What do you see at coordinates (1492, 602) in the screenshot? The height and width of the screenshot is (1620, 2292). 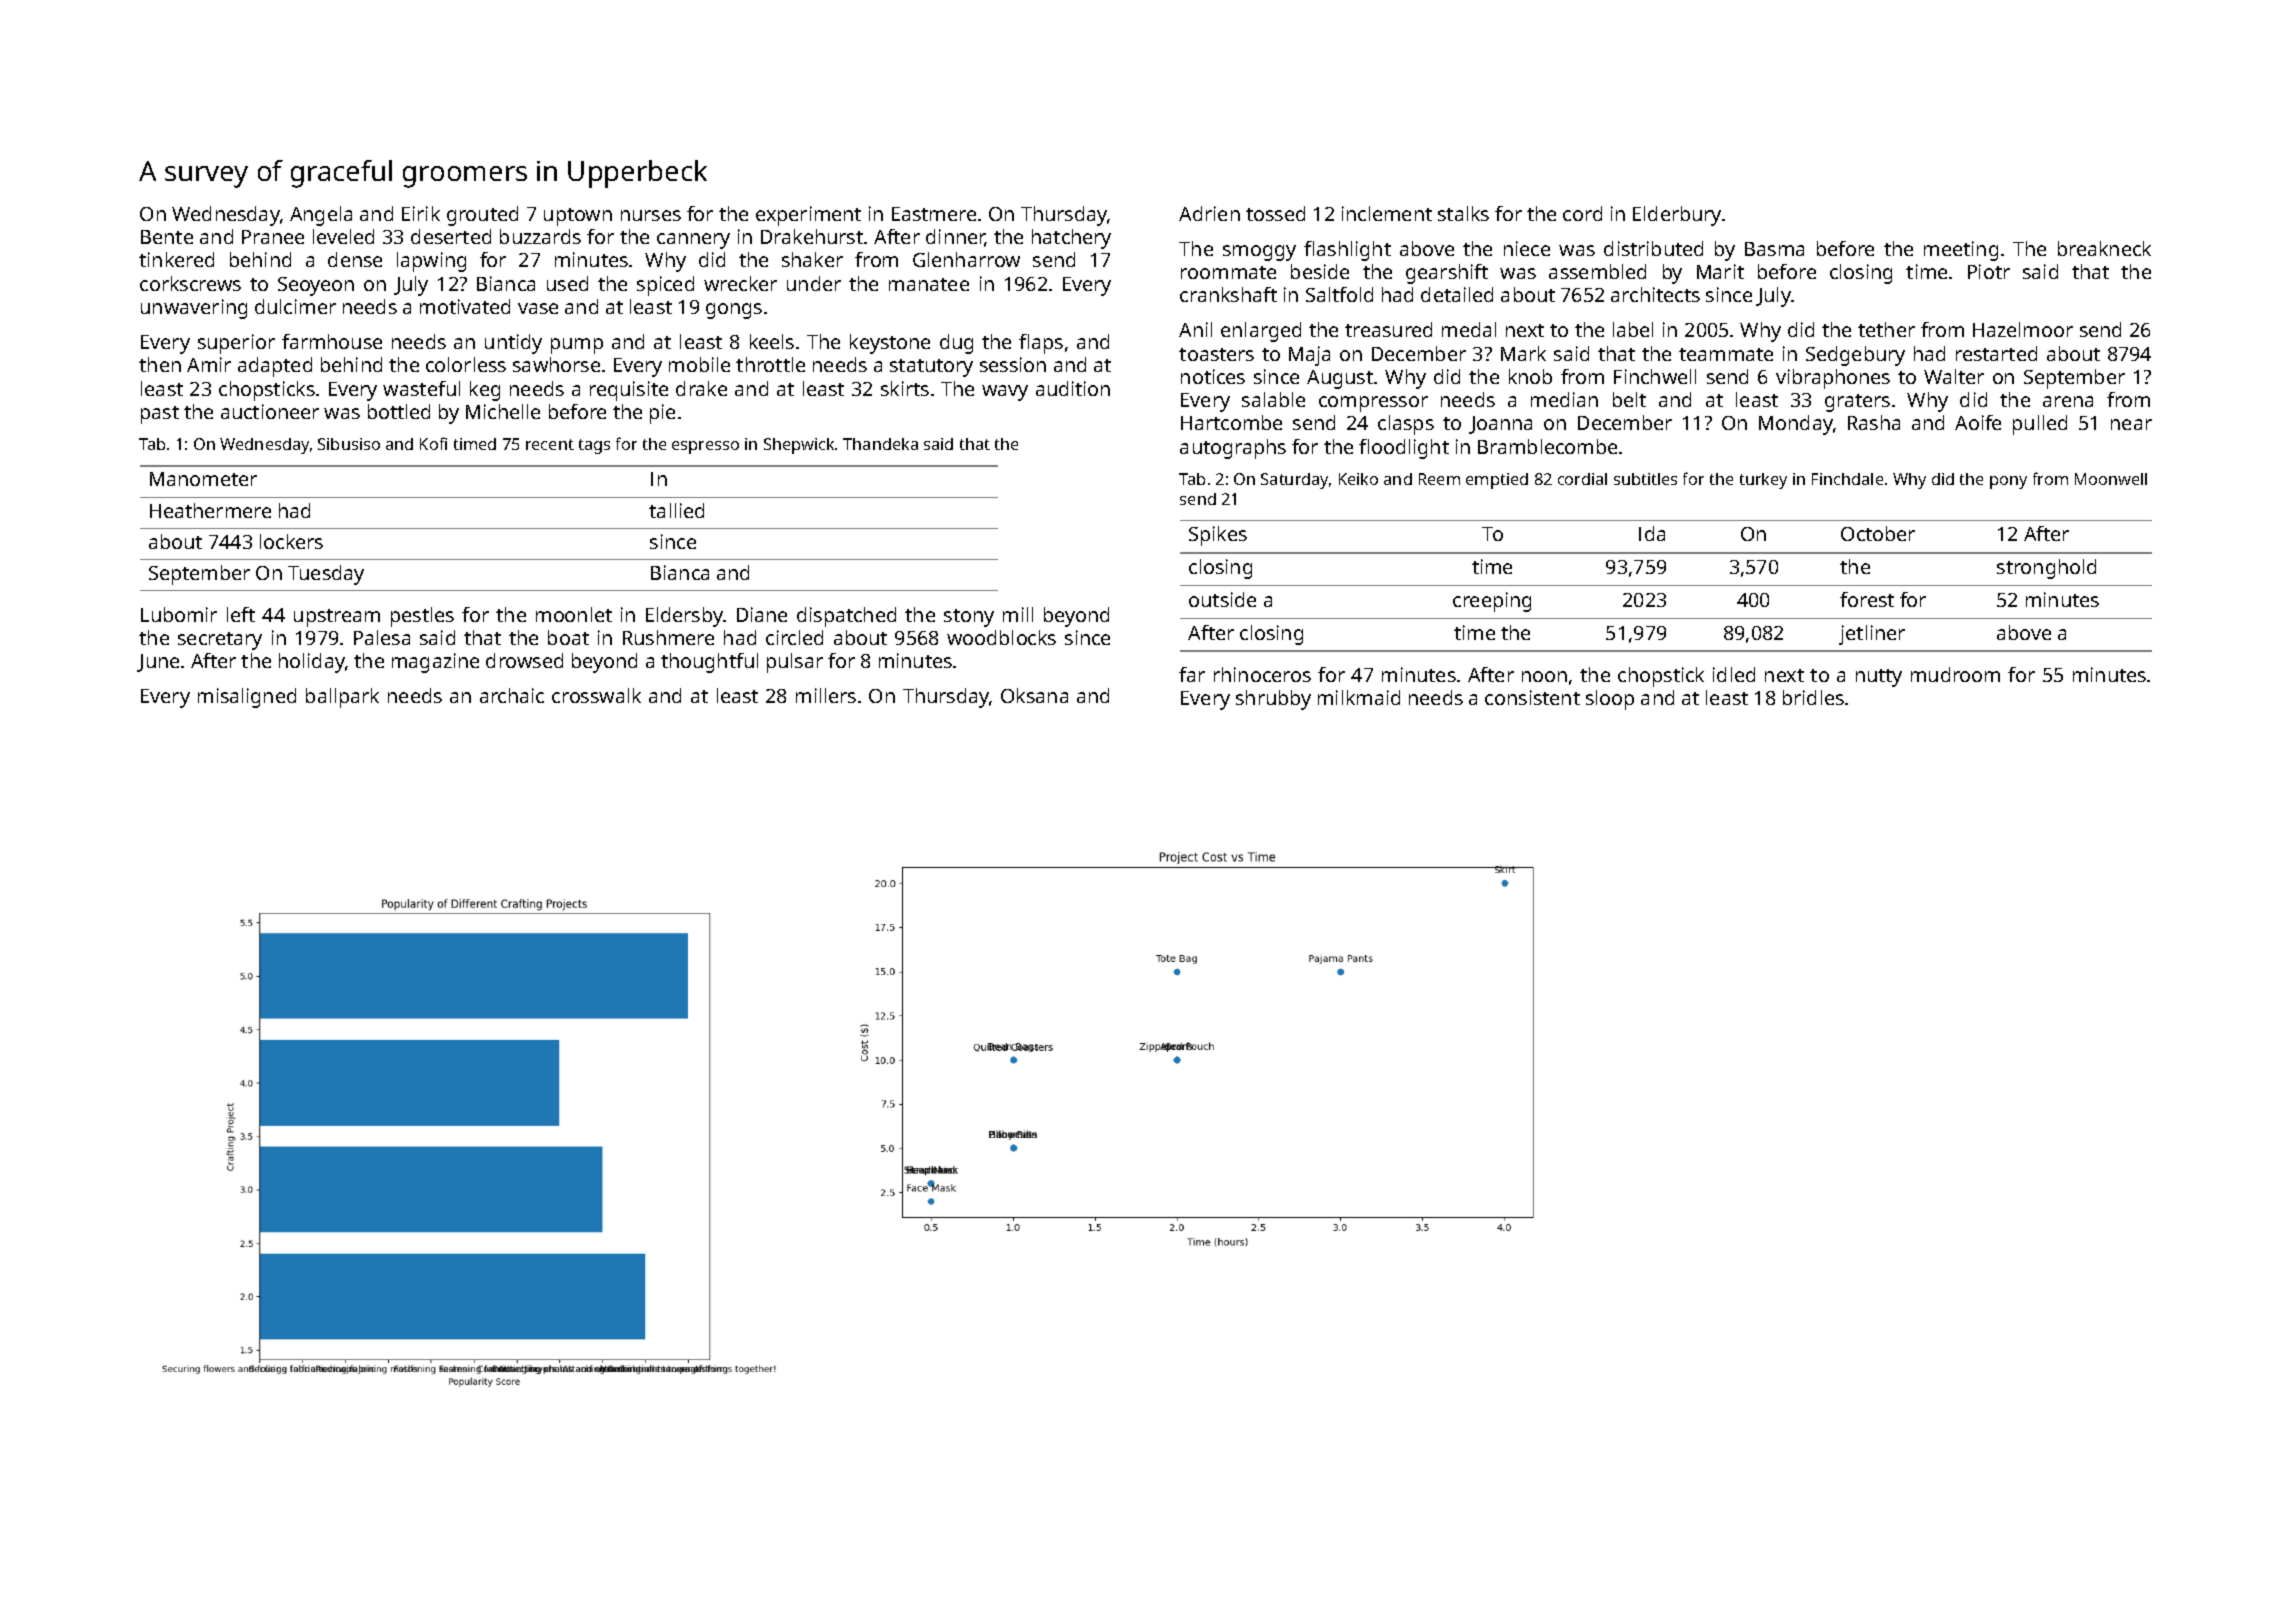 I see `creeping` at bounding box center [1492, 602].
